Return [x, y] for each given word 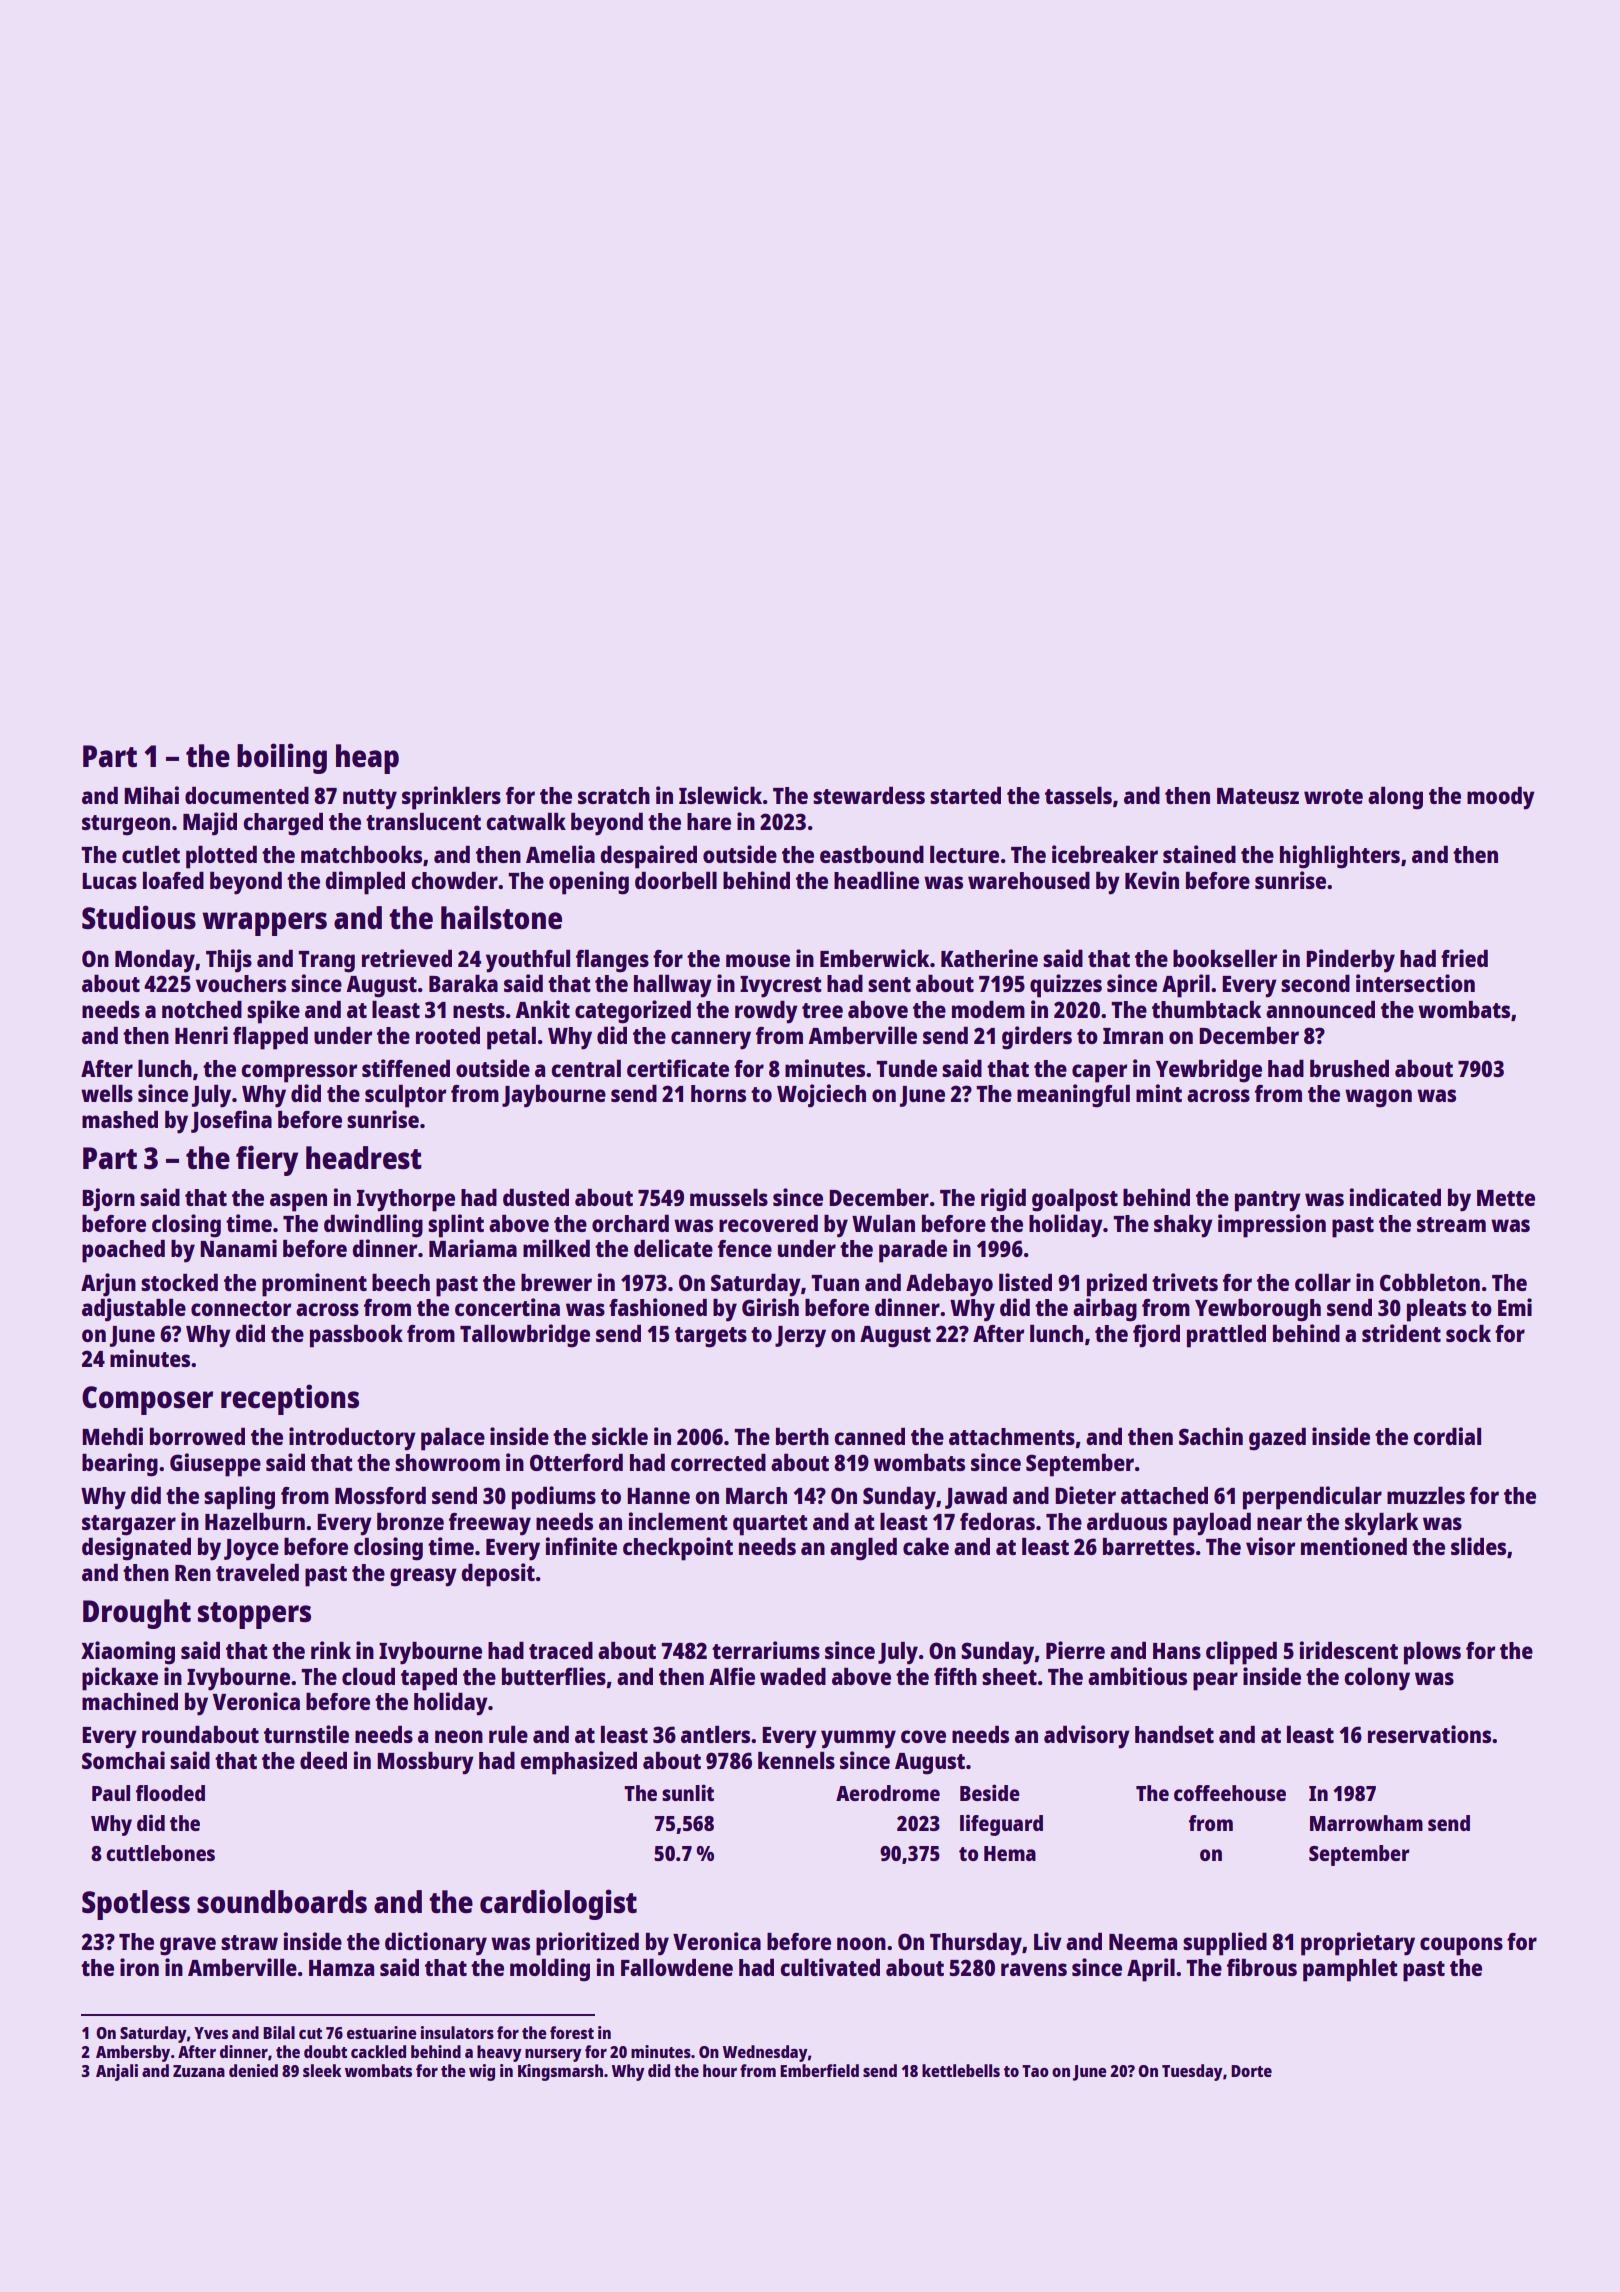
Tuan [835, 1283]
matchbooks [361, 854]
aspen [298, 1202]
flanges [612, 961]
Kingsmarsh [560, 2072]
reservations [1429, 1734]
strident [1401, 1333]
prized [1117, 1285]
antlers [715, 1734]
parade [913, 1251]
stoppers [254, 1615]
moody [1501, 798]
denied [253, 2070]
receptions [290, 1399]
